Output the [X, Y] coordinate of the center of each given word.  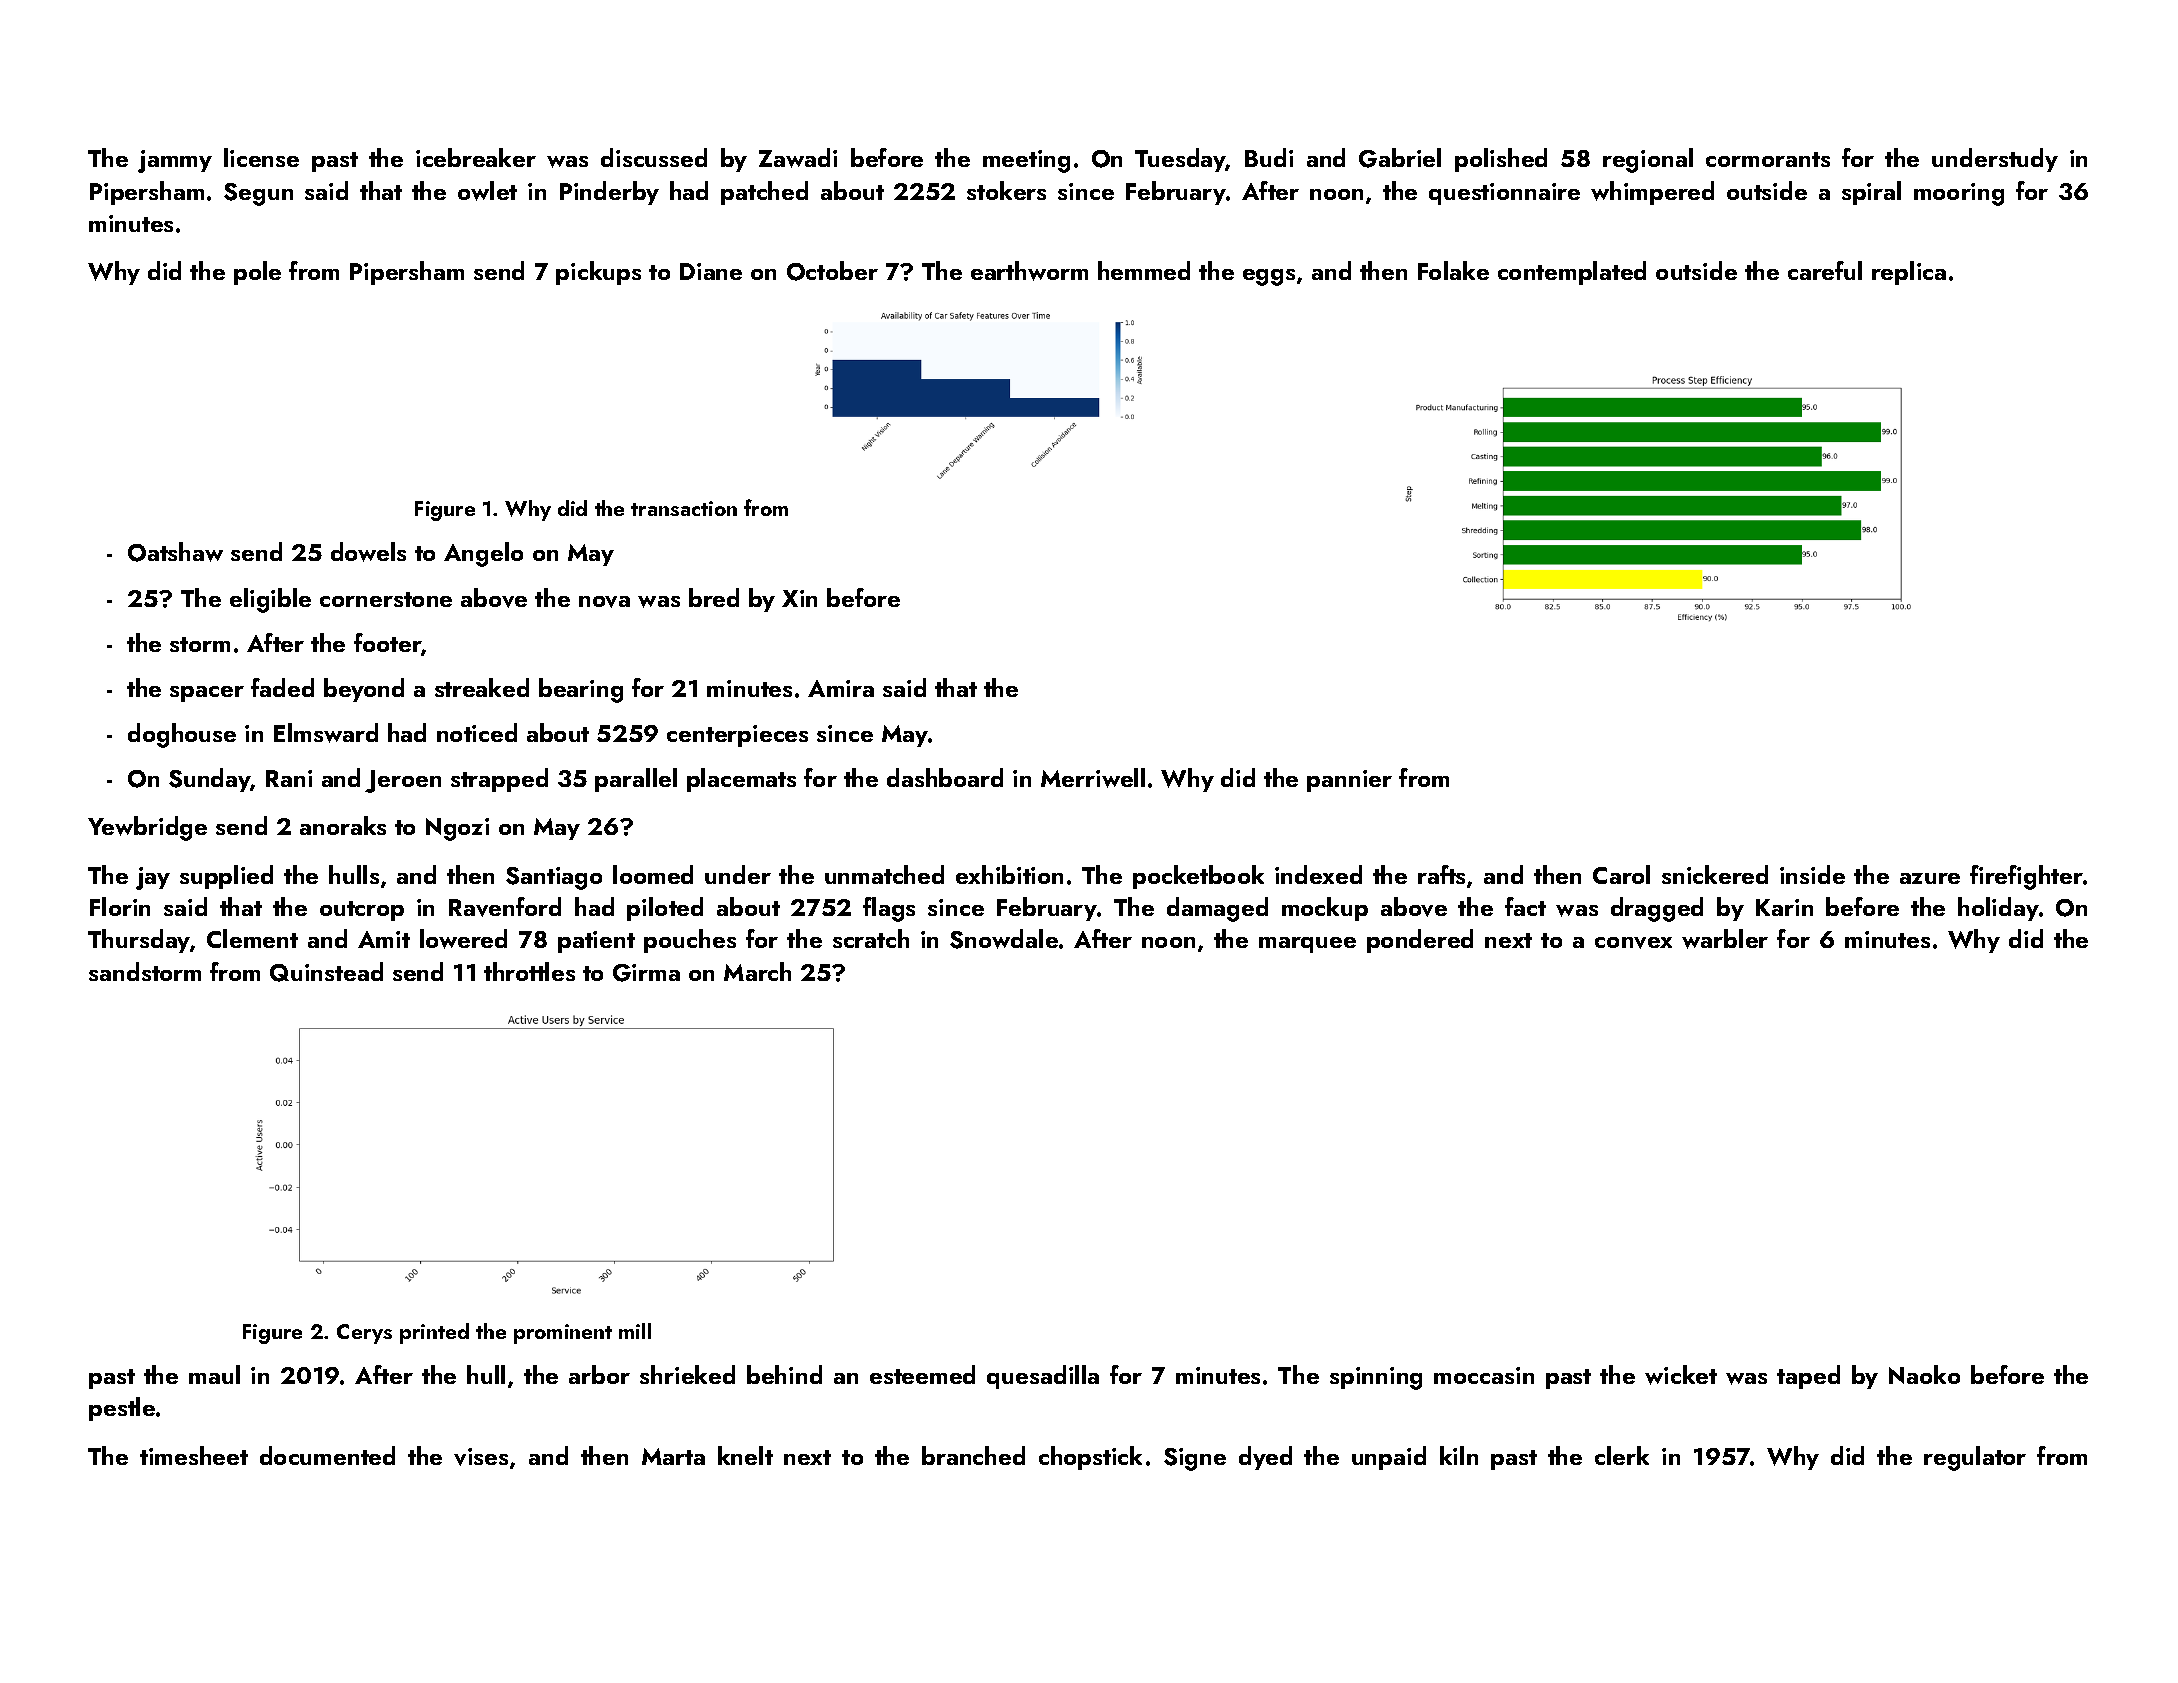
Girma [646, 973]
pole [257, 273]
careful [1825, 270]
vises [481, 1457]
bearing [581, 690]
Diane [711, 271]
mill [635, 1331]
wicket [1681, 1375]
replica [1909, 273]
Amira [841, 688]
